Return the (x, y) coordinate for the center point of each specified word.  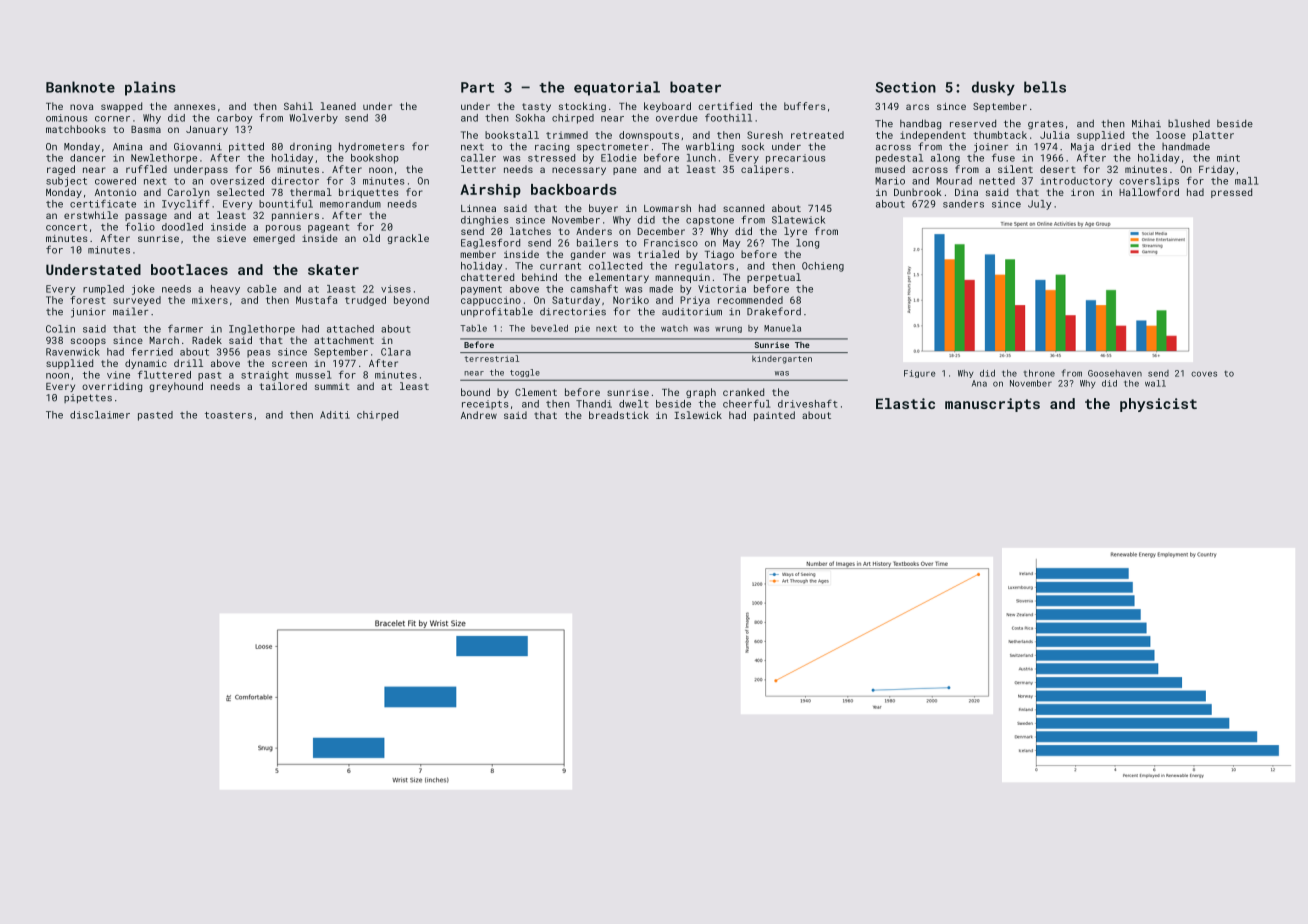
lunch (701, 158)
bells (1045, 87)
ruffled (146, 169)
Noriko (631, 300)
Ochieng (823, 267)
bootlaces (189, 269)
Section (906, 87)
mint (1228, 158)
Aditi (335, 415)
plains (150, 88)
